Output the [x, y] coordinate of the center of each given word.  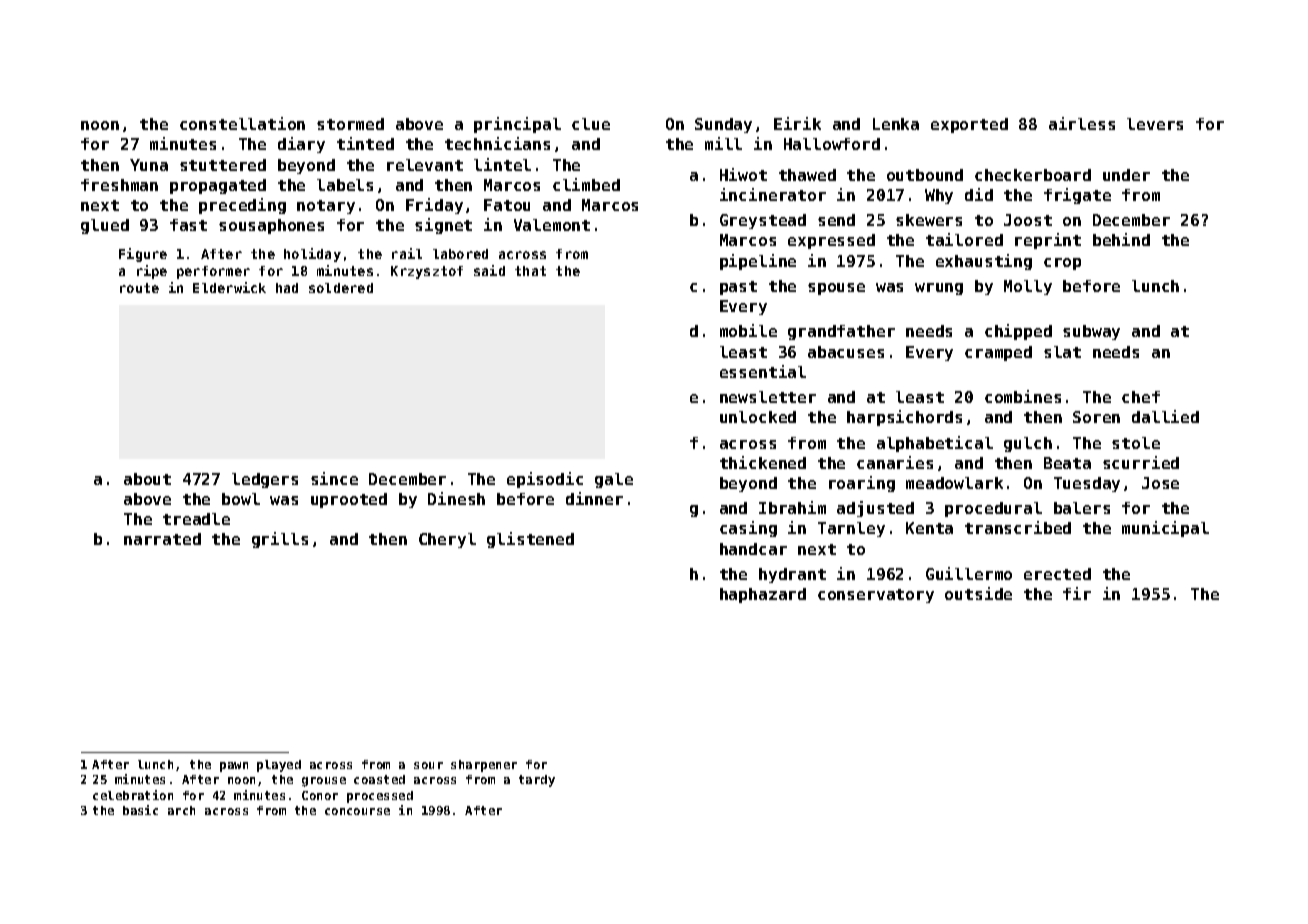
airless [1082, 123]
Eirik [797, 123]
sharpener [484, 766]
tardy [537, 781]
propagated [218, 186]
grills [280, 540]
